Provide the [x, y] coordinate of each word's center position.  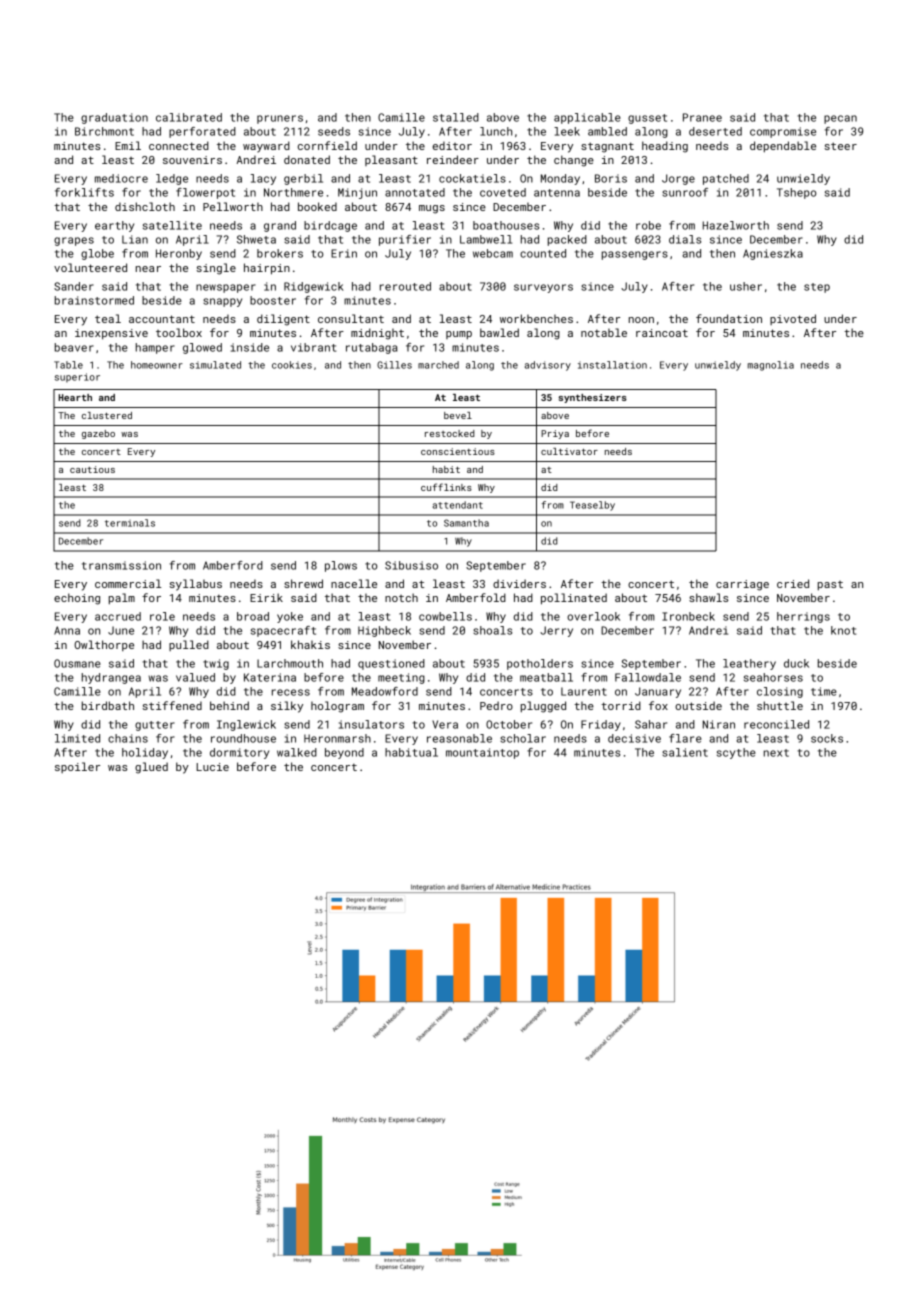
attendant [458, 505]
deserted [715, 131]
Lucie [212, 767]
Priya [555, 434]
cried [793, 583]
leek [567, 131]
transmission [121, 565]
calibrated [189, 117]
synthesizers [593, 398]
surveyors [543, 288]
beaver [74, 347]
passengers [635, 255]
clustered [107, 415]
